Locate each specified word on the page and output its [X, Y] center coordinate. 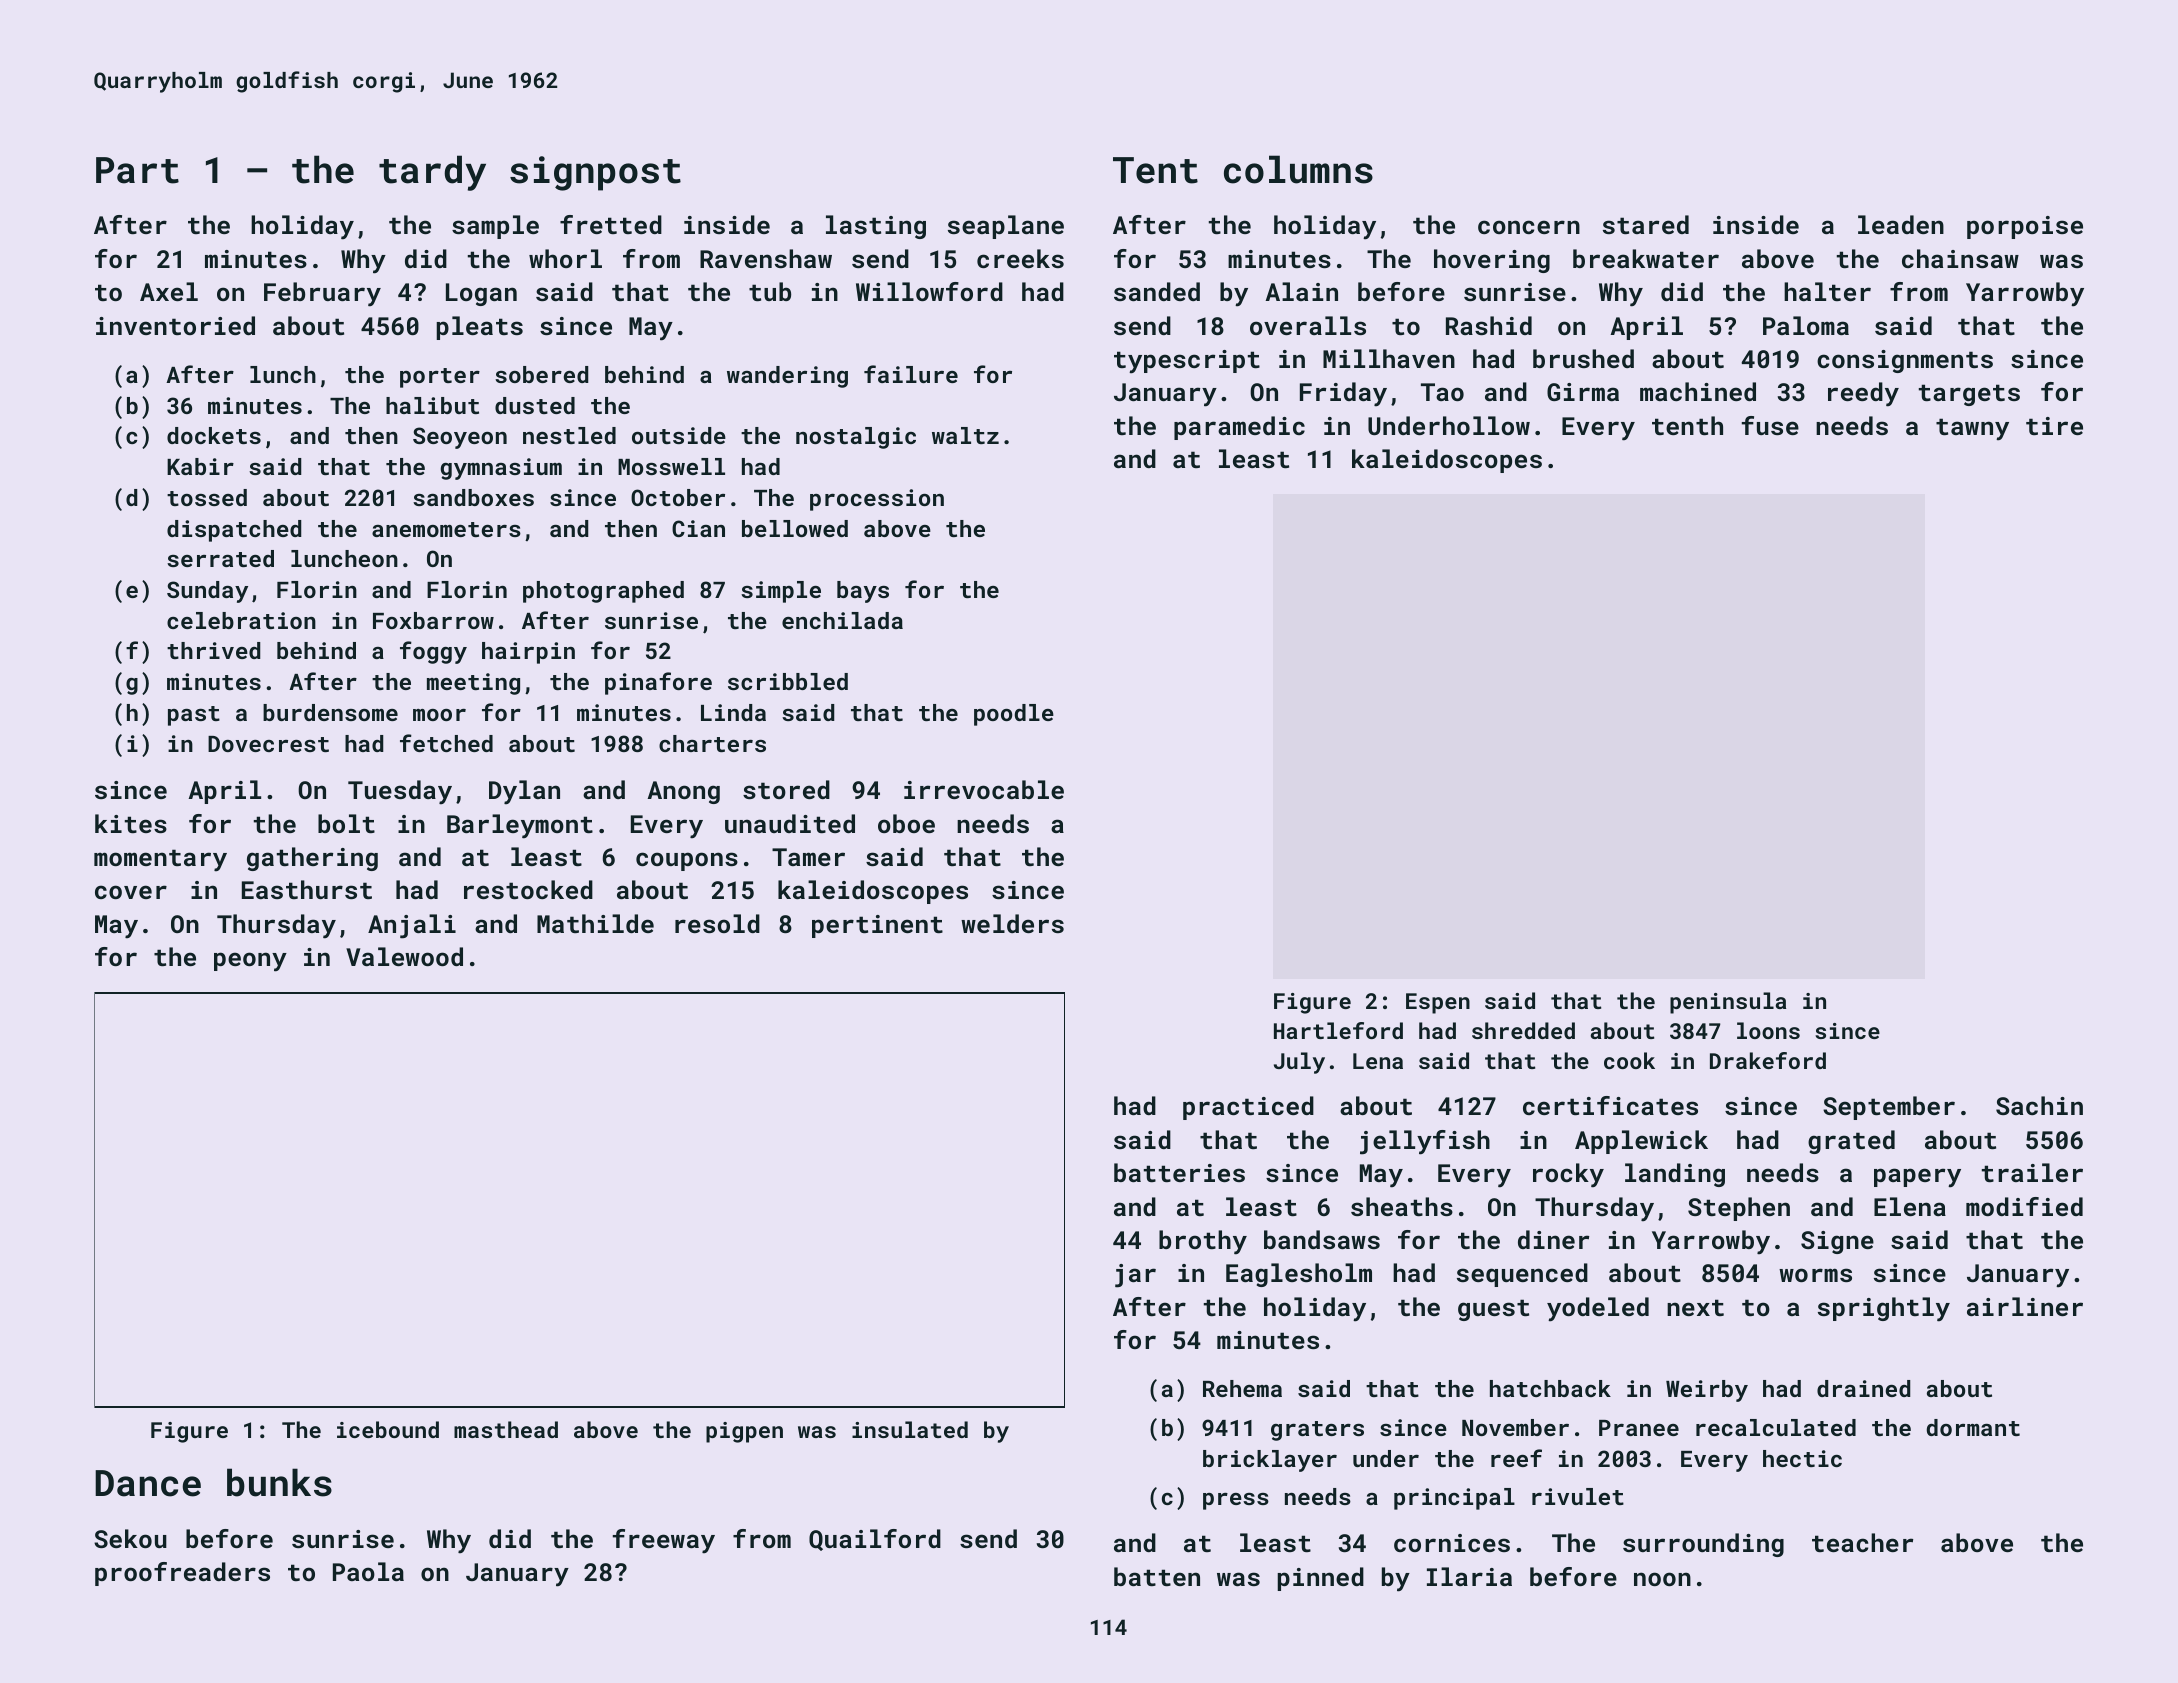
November [1515, 1427]
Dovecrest [268, 744]
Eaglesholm [1299, 1275]
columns [1298, 169]
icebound [388, 1429]
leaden [1901, 224]
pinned [1321, 1579]
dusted [535, 405]
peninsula [1728, 1003]
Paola [368, 1571]
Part [137, 170]
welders [1012, 923]
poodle [1014, 715]
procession [877, 500]
